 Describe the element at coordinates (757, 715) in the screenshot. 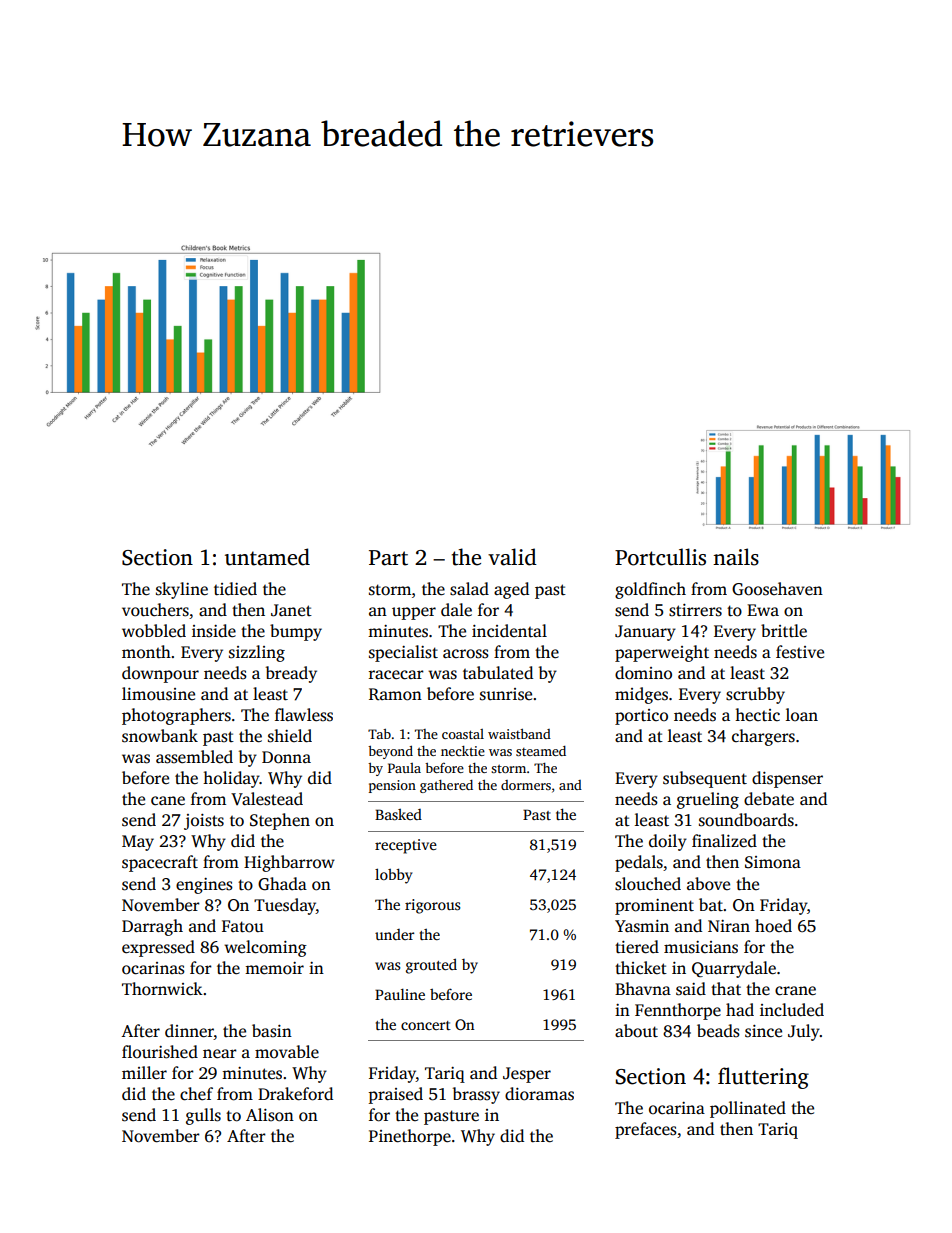

I see `hectic` at that location.
